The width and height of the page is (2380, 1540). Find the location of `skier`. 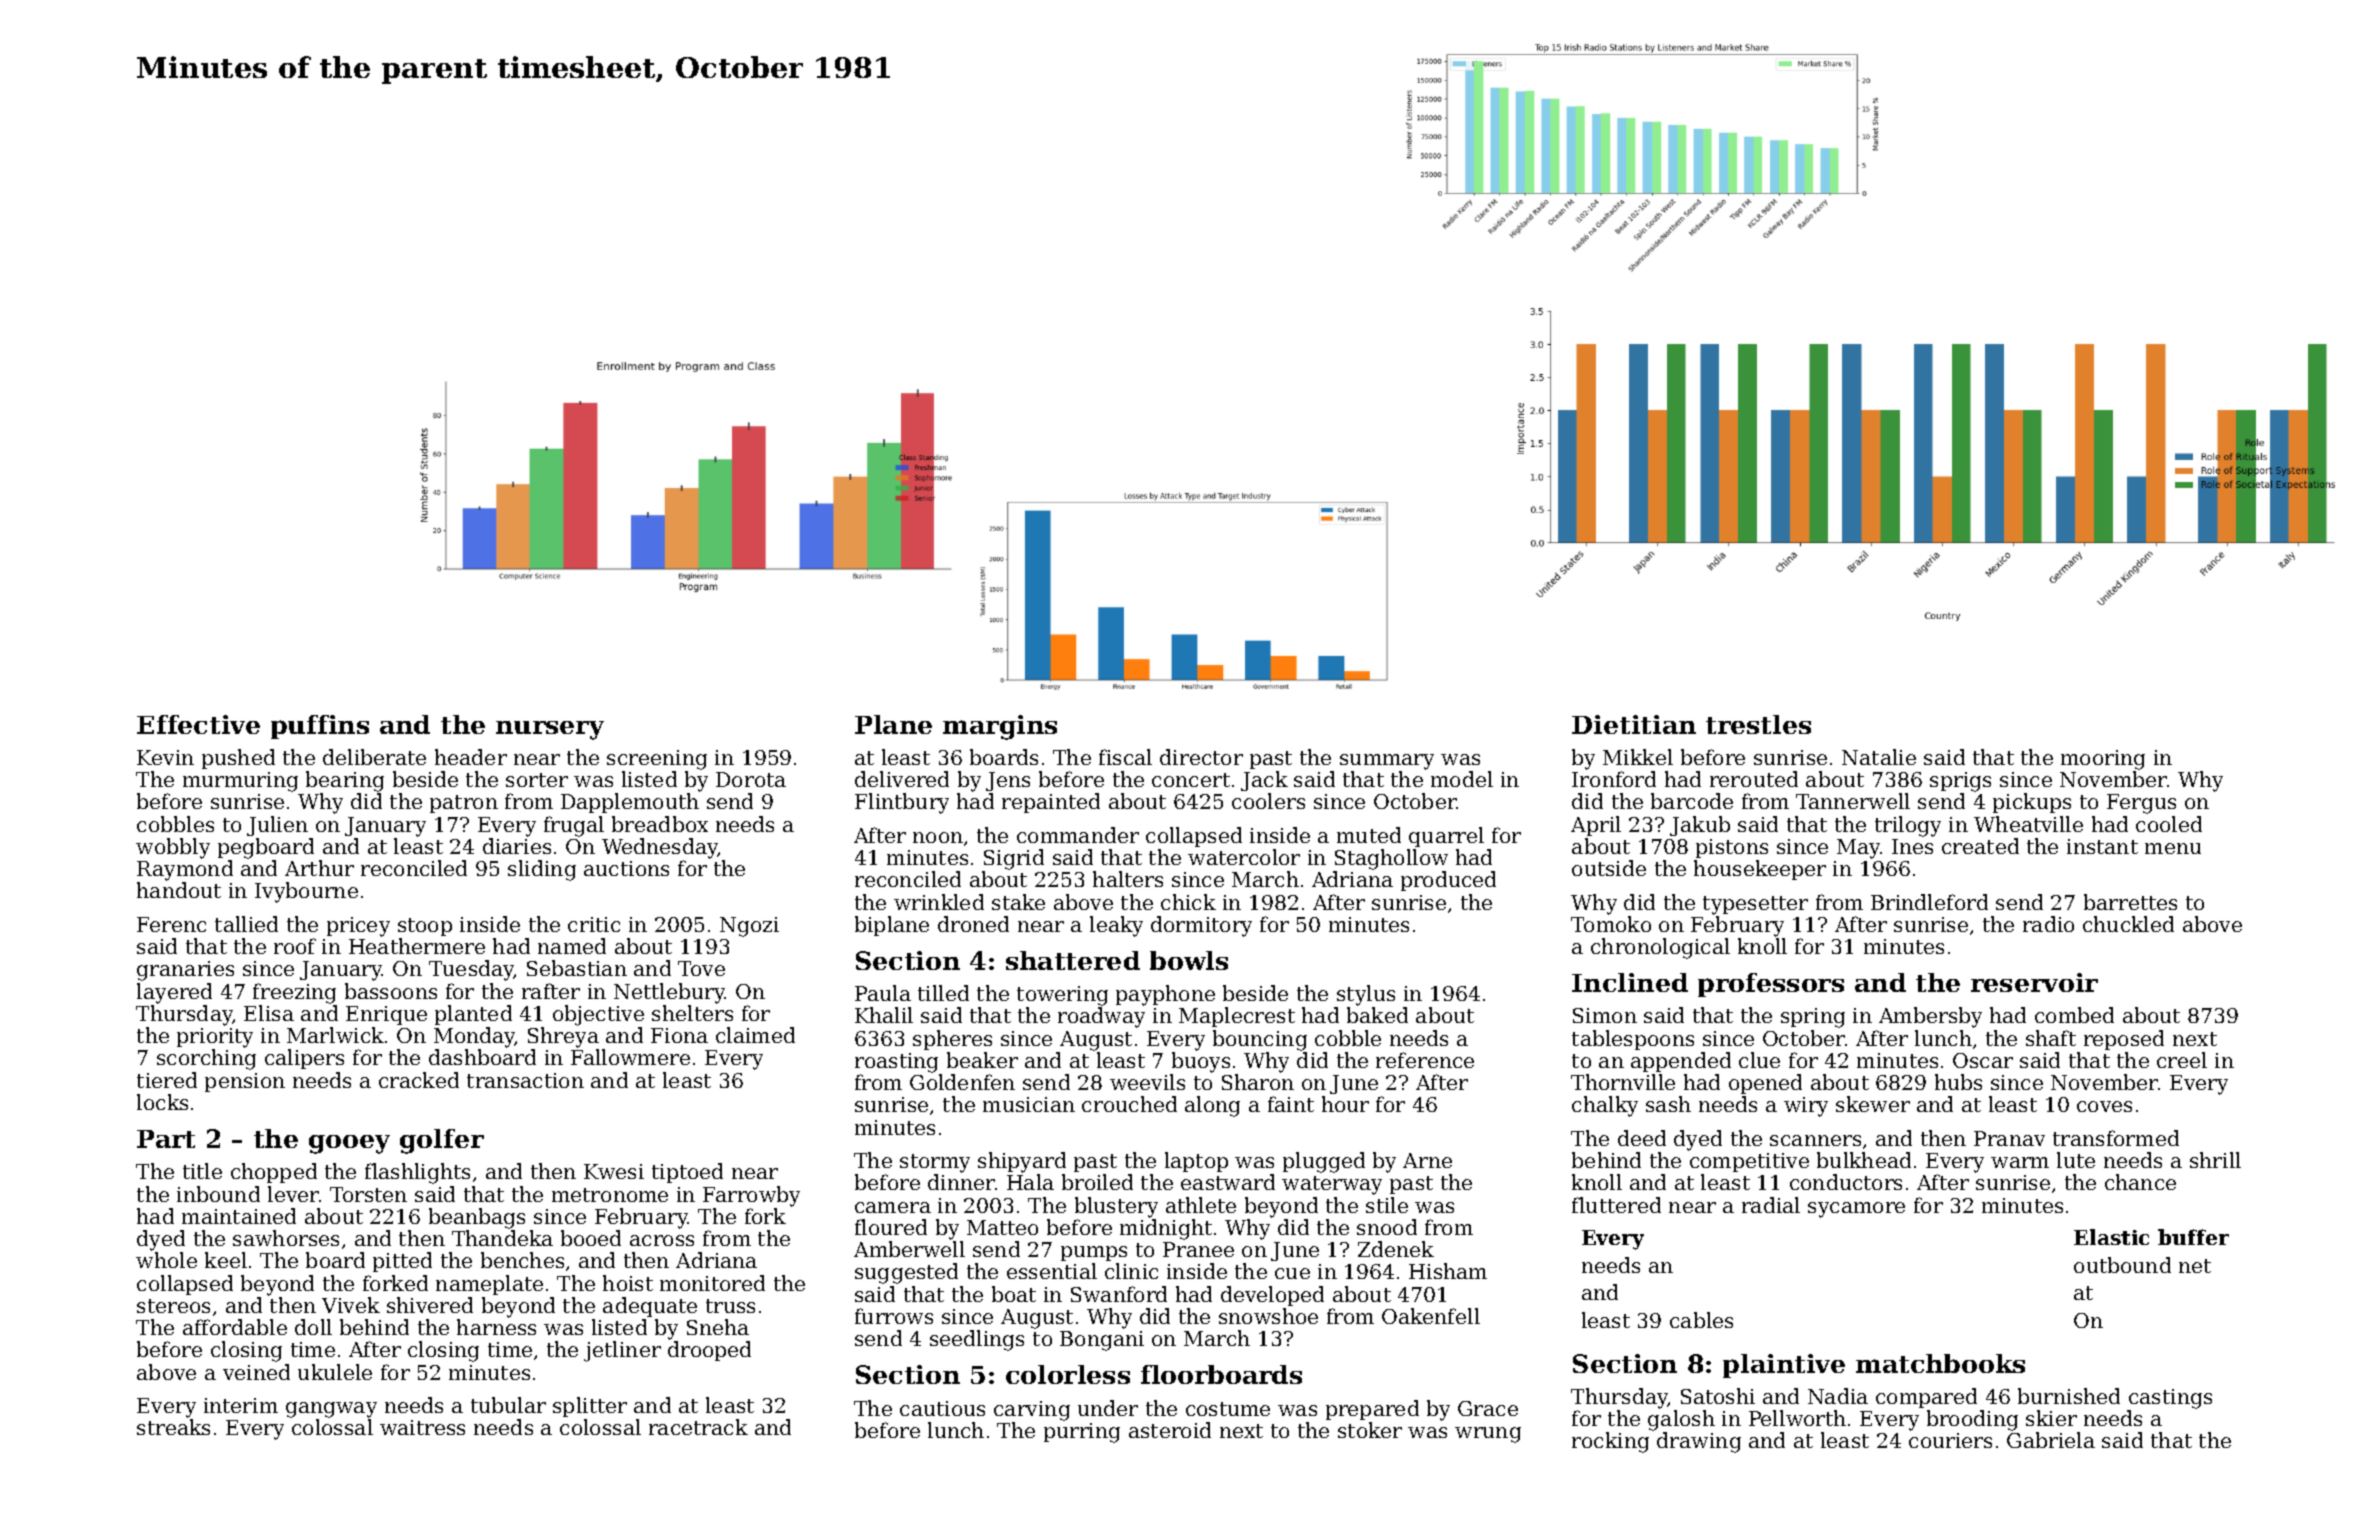

skier is located at coordinates (2051, 1418).
